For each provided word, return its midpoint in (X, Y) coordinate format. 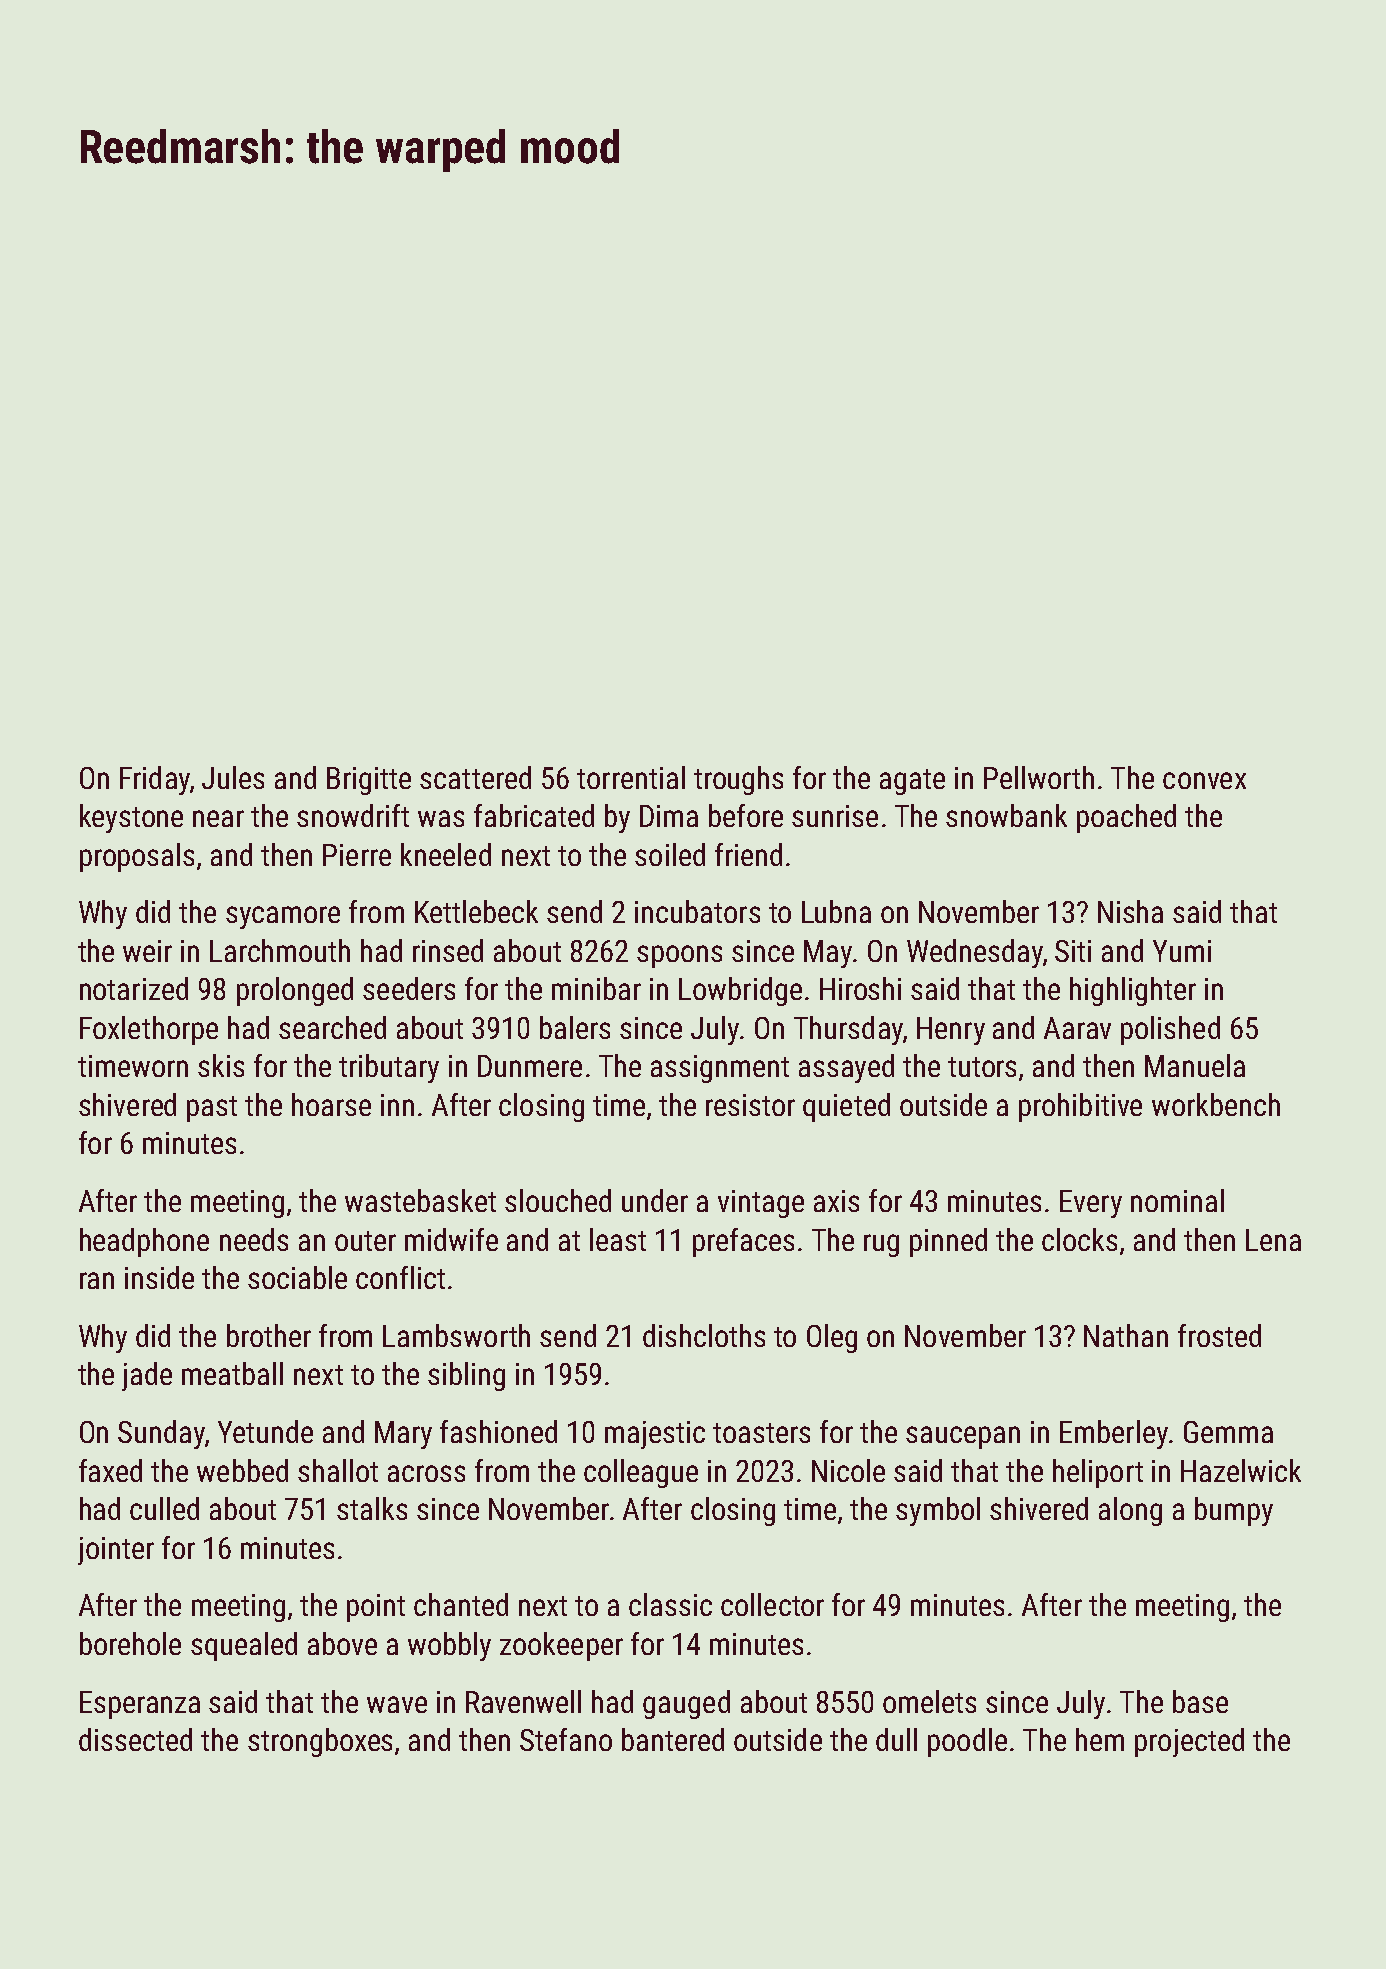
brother (269, 1335)
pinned (948, 1242)
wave (397, 1704)
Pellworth (1039, 777)
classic (670, 1604)
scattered (475, 777)
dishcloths (704, 1335)
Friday (155, 780)
